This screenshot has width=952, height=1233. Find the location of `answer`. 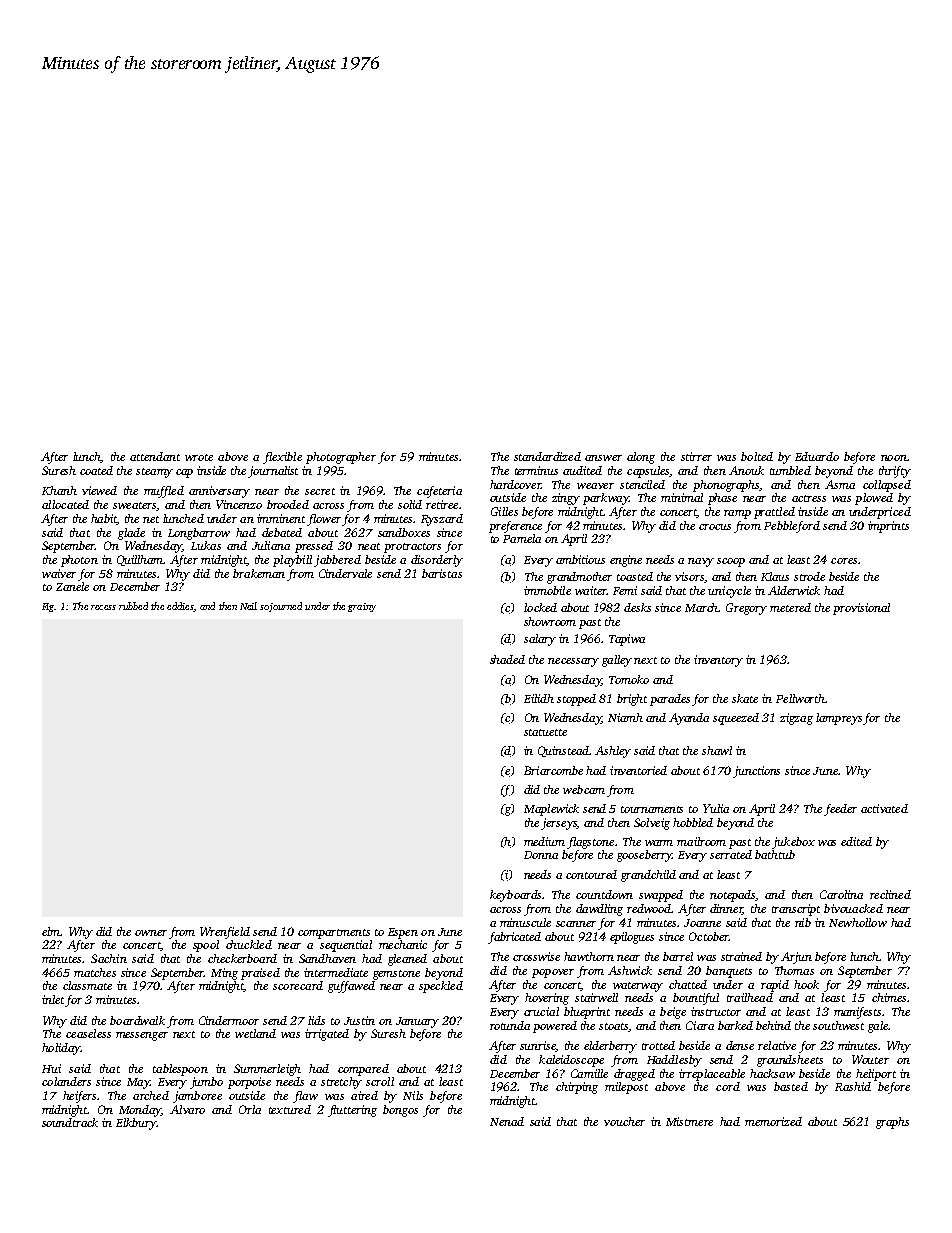

answer is located at coordinates (603, 458).
